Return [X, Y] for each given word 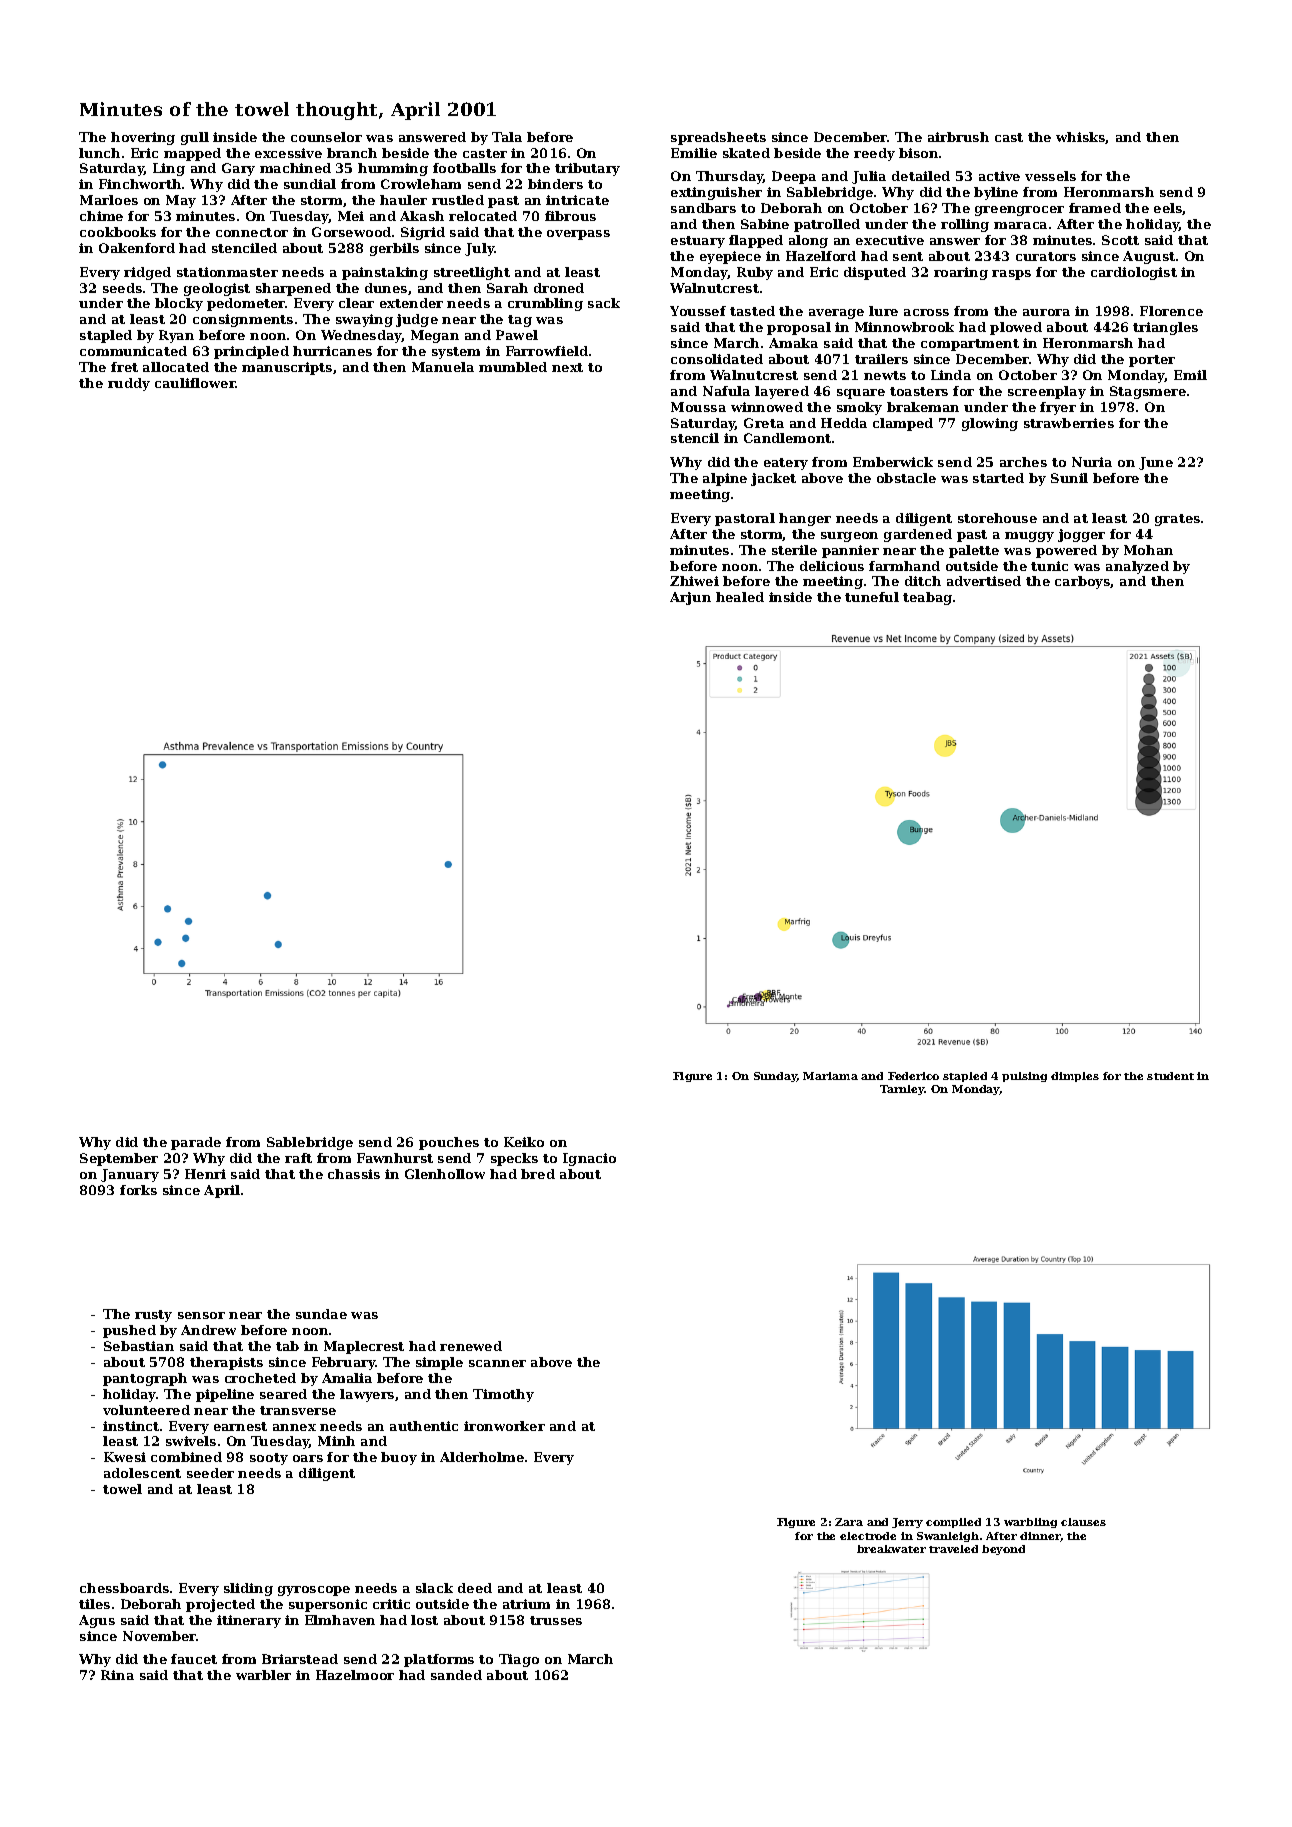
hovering [143, 138]
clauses [1083, 1522]
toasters [919, 391]
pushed [129, 1331]
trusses [556, 1620]
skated [746, 153]
